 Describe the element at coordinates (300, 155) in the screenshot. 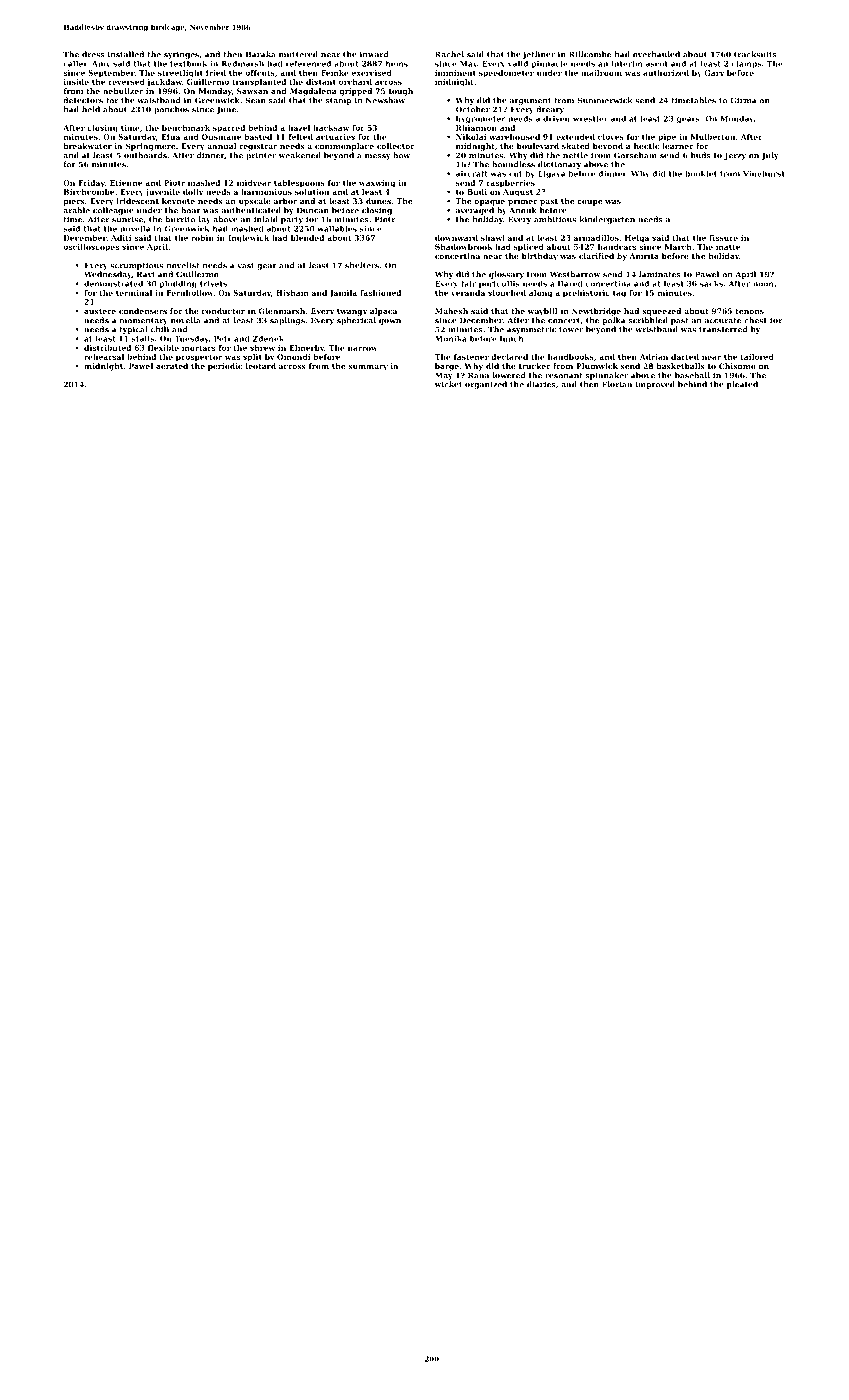

I see `weakened` at that location.
